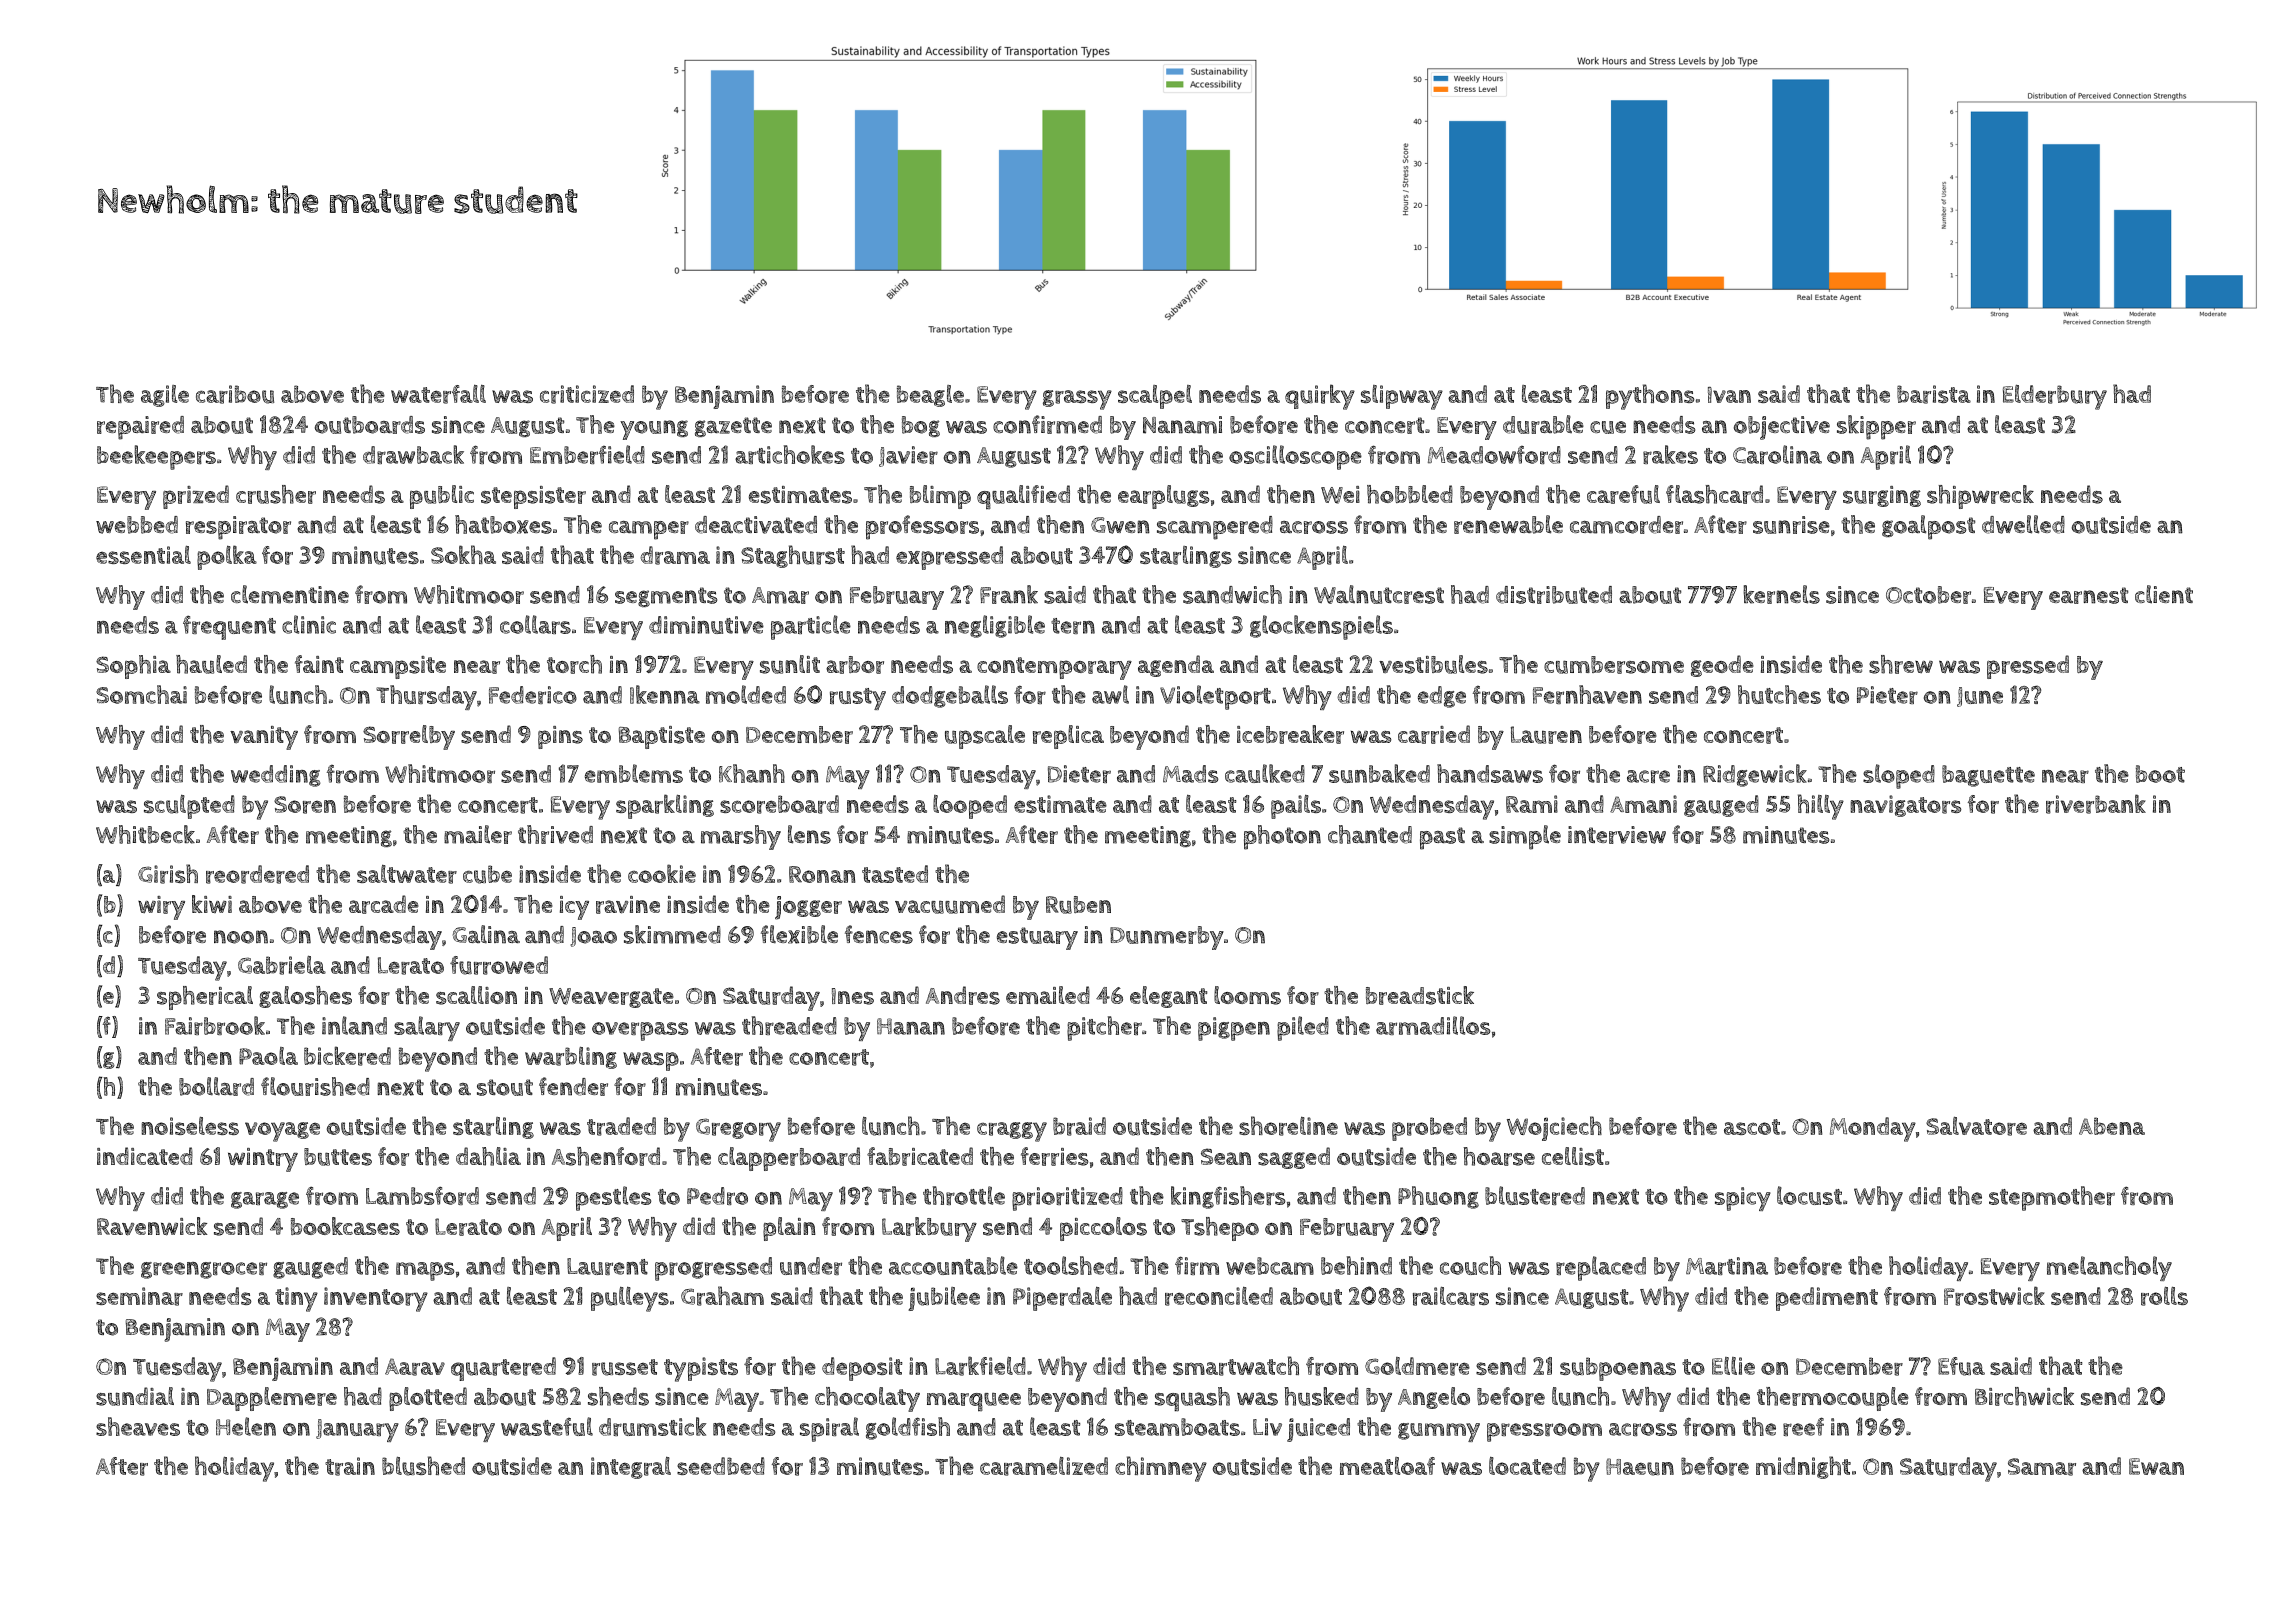 The image size is (2292, 1620). I want to click on earplugs, so click(1163, 497).
